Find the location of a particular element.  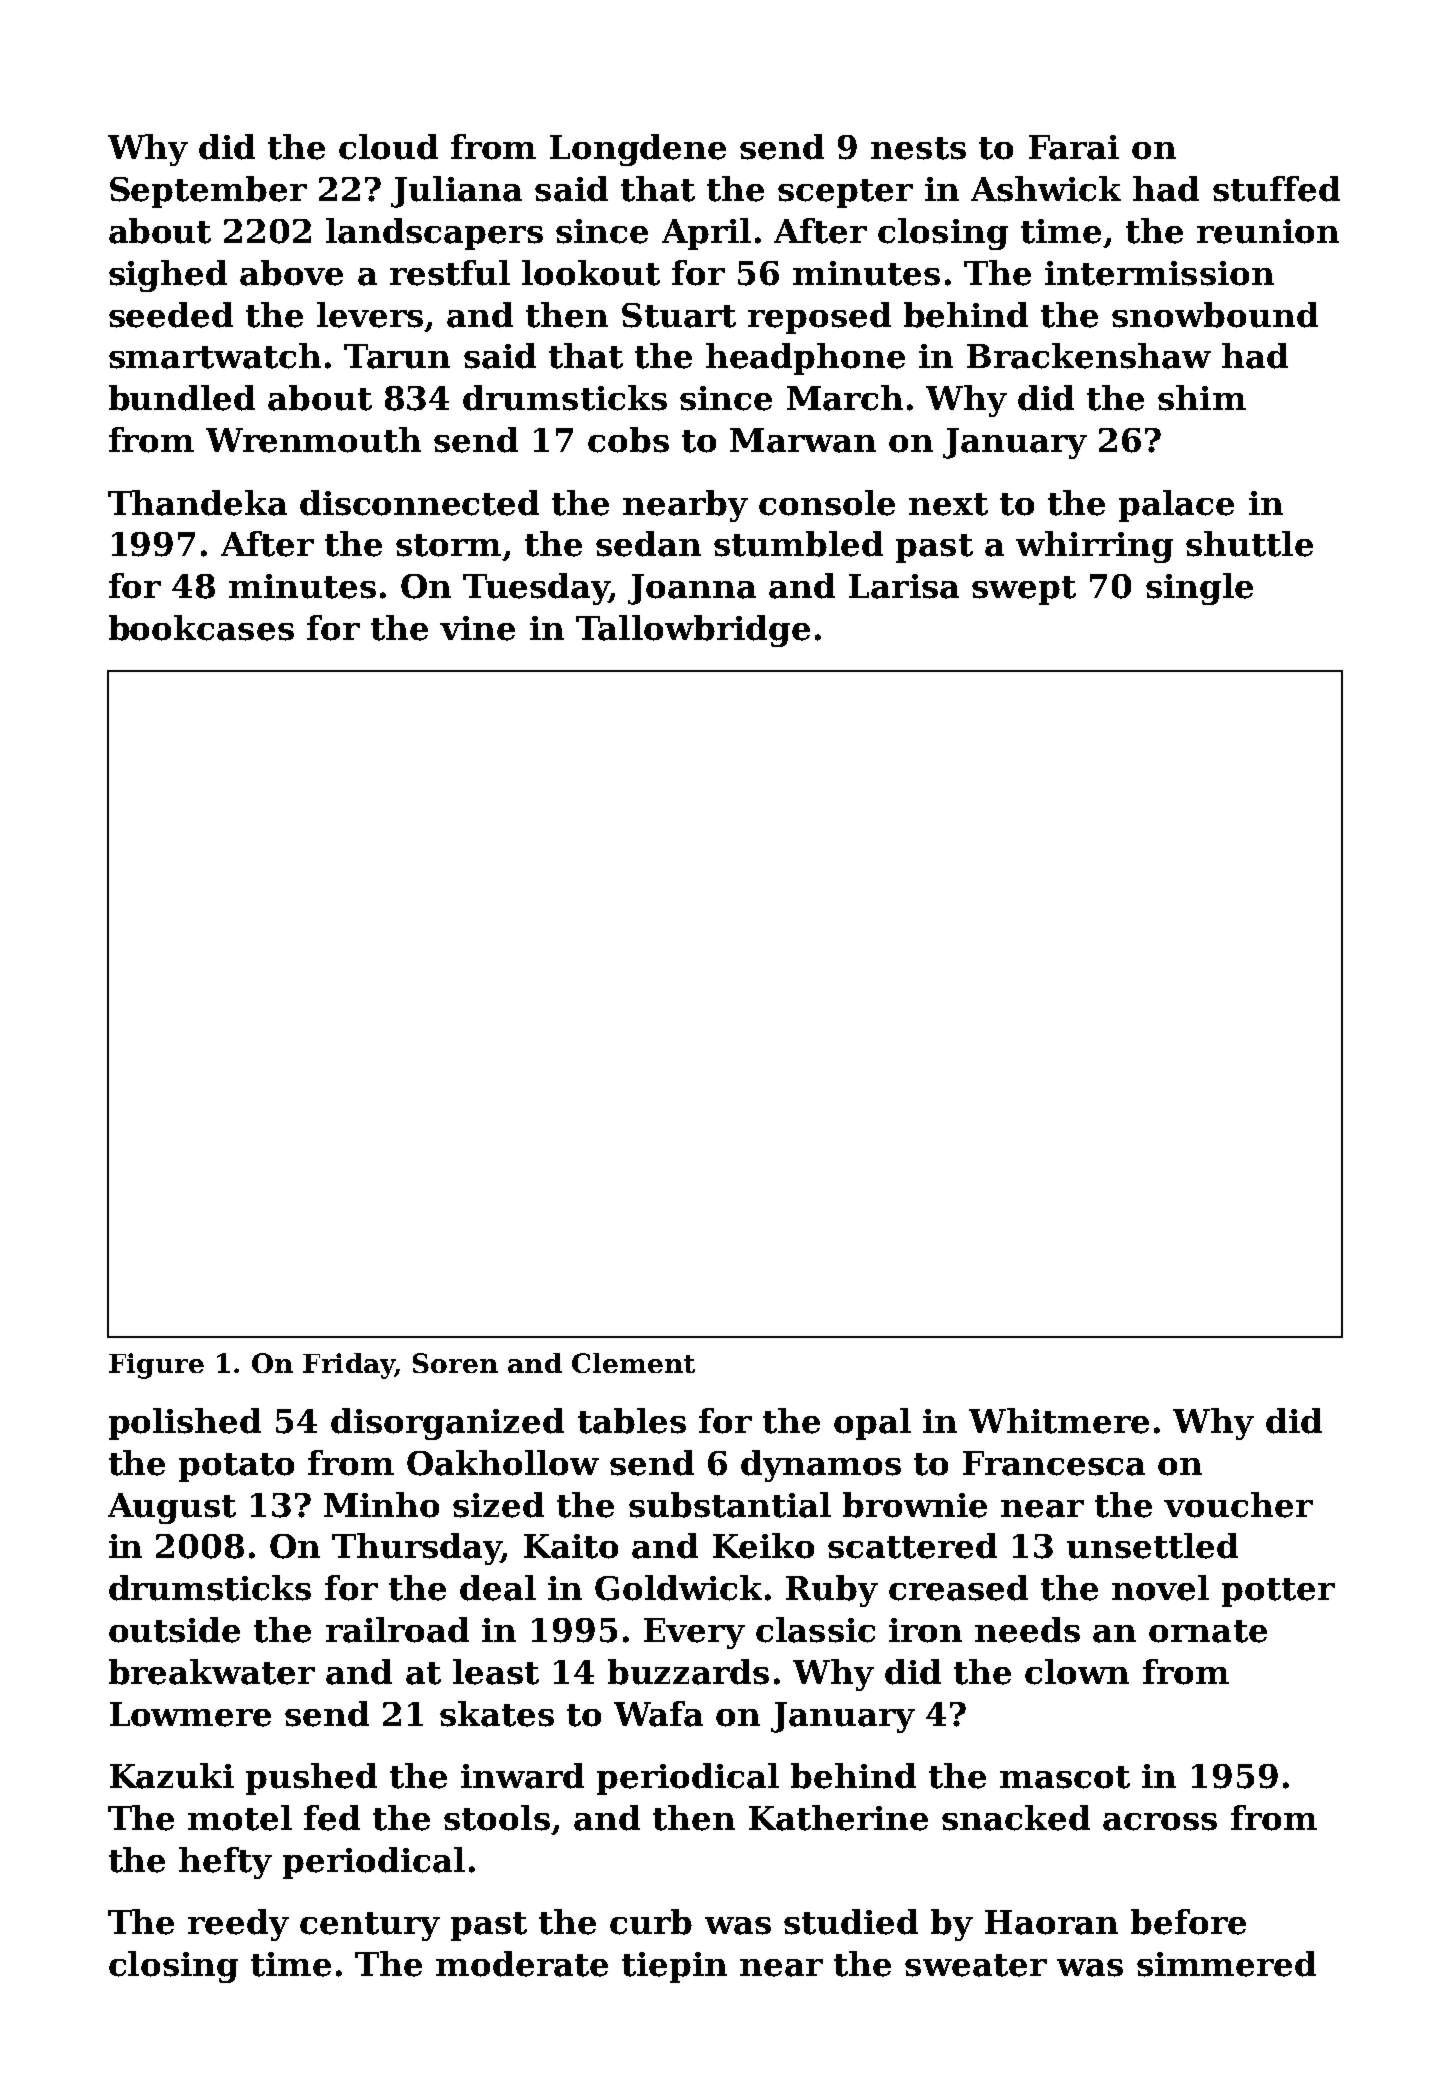

Katherine is located at coordinates (838, 1818).
